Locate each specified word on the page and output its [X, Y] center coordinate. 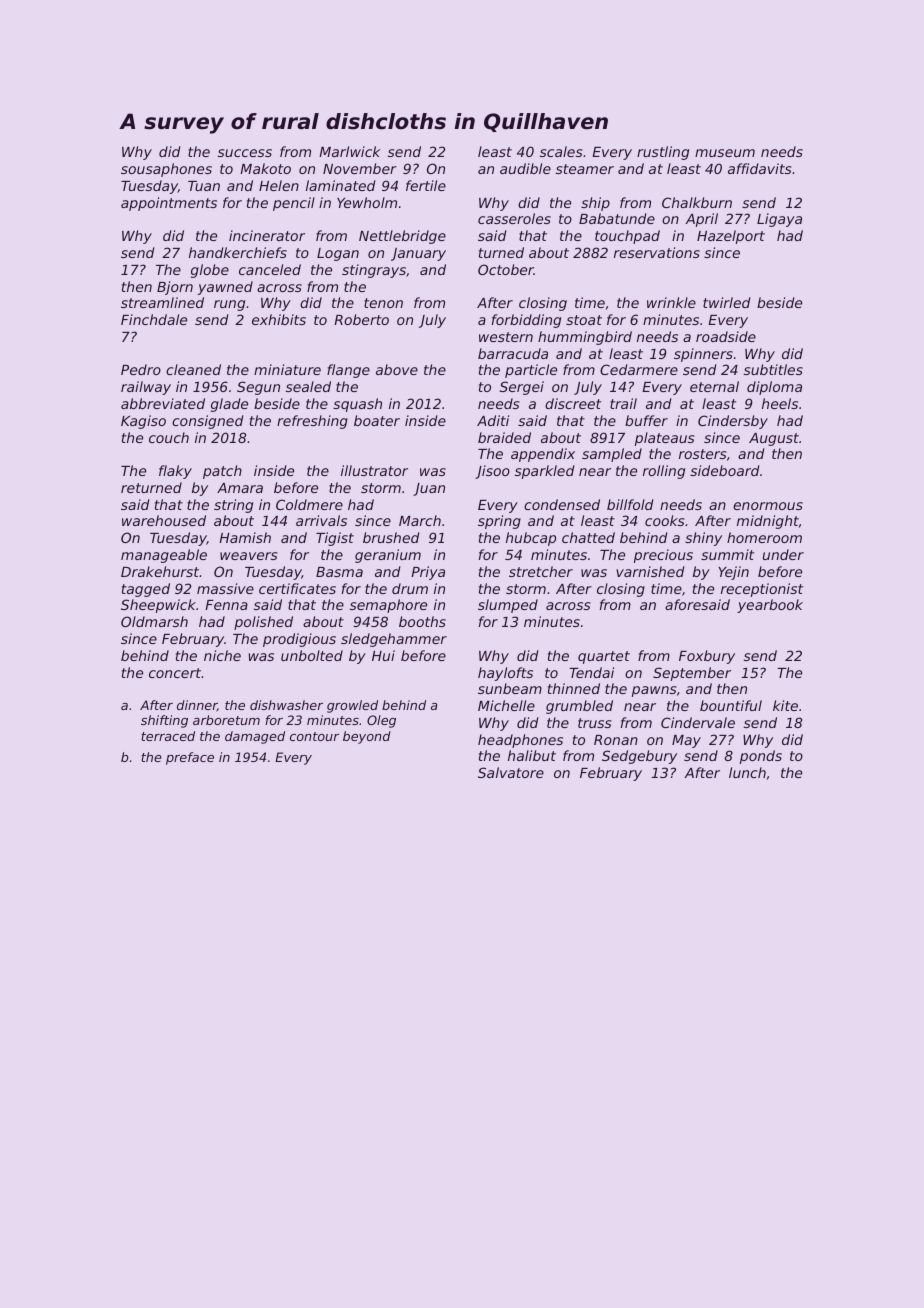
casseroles [514, 218]
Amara [240, 488]
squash [357, 405]
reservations [657, 252]
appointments [169, 204]
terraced [168, 736]
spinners [703, 355]
